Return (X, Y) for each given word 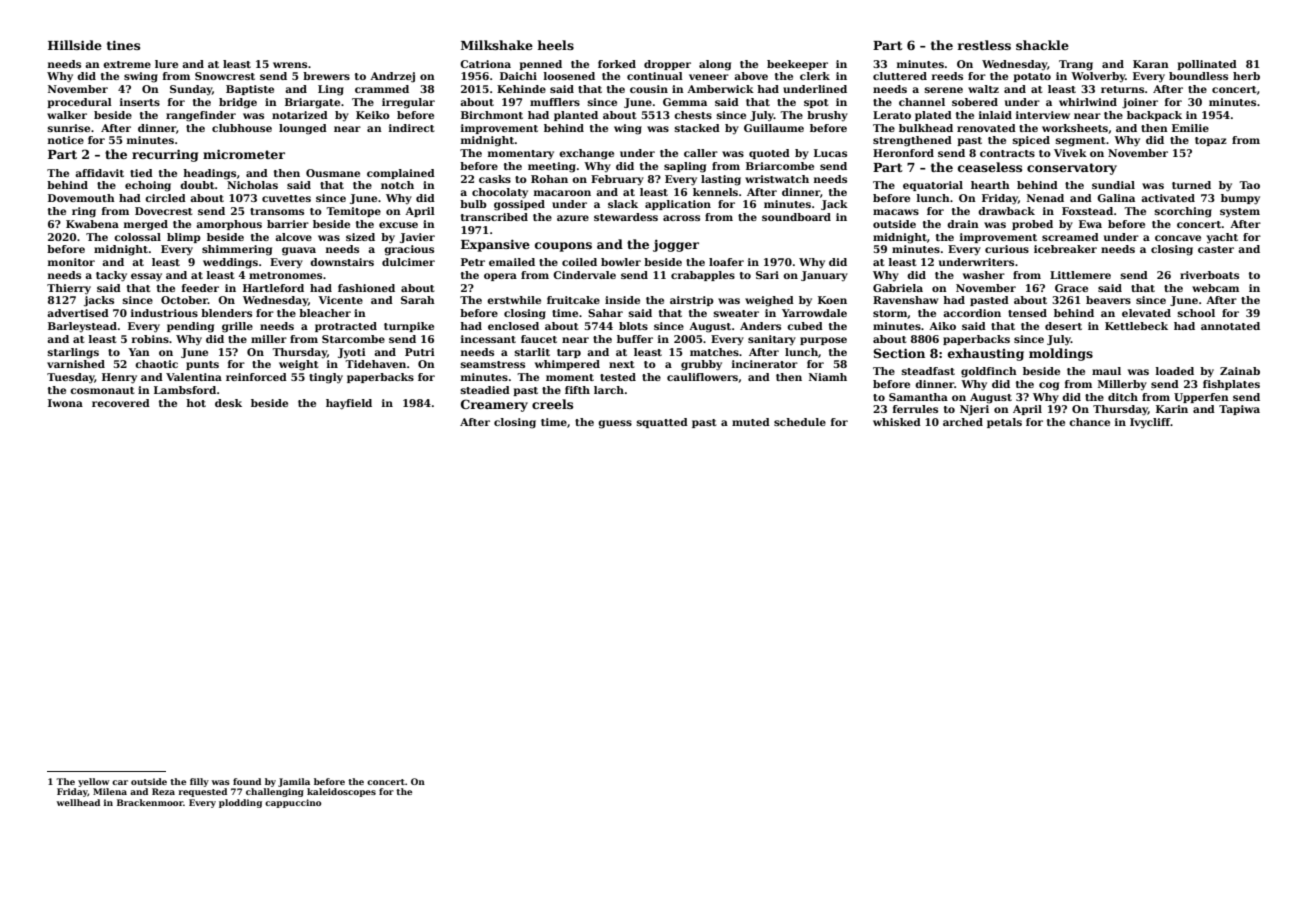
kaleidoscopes (341, 792)
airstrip (692, 301)
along (715, 65)
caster (1216, 249)
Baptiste (250, 90)
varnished (76, 364)
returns (1122, 89)
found (247, 781)
